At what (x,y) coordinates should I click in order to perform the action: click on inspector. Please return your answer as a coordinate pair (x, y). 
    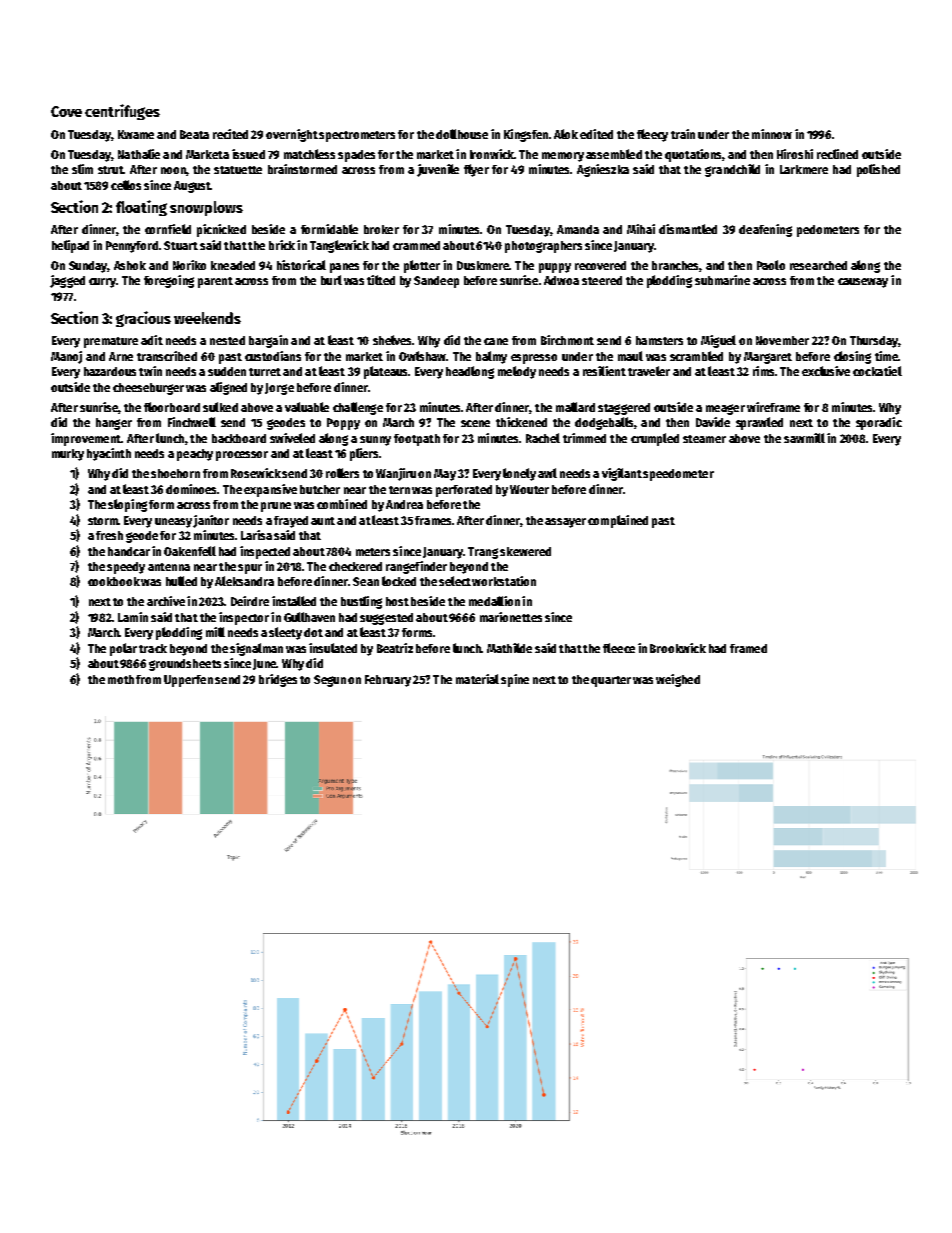
    Looking at the image, I should click on (244, 618).
